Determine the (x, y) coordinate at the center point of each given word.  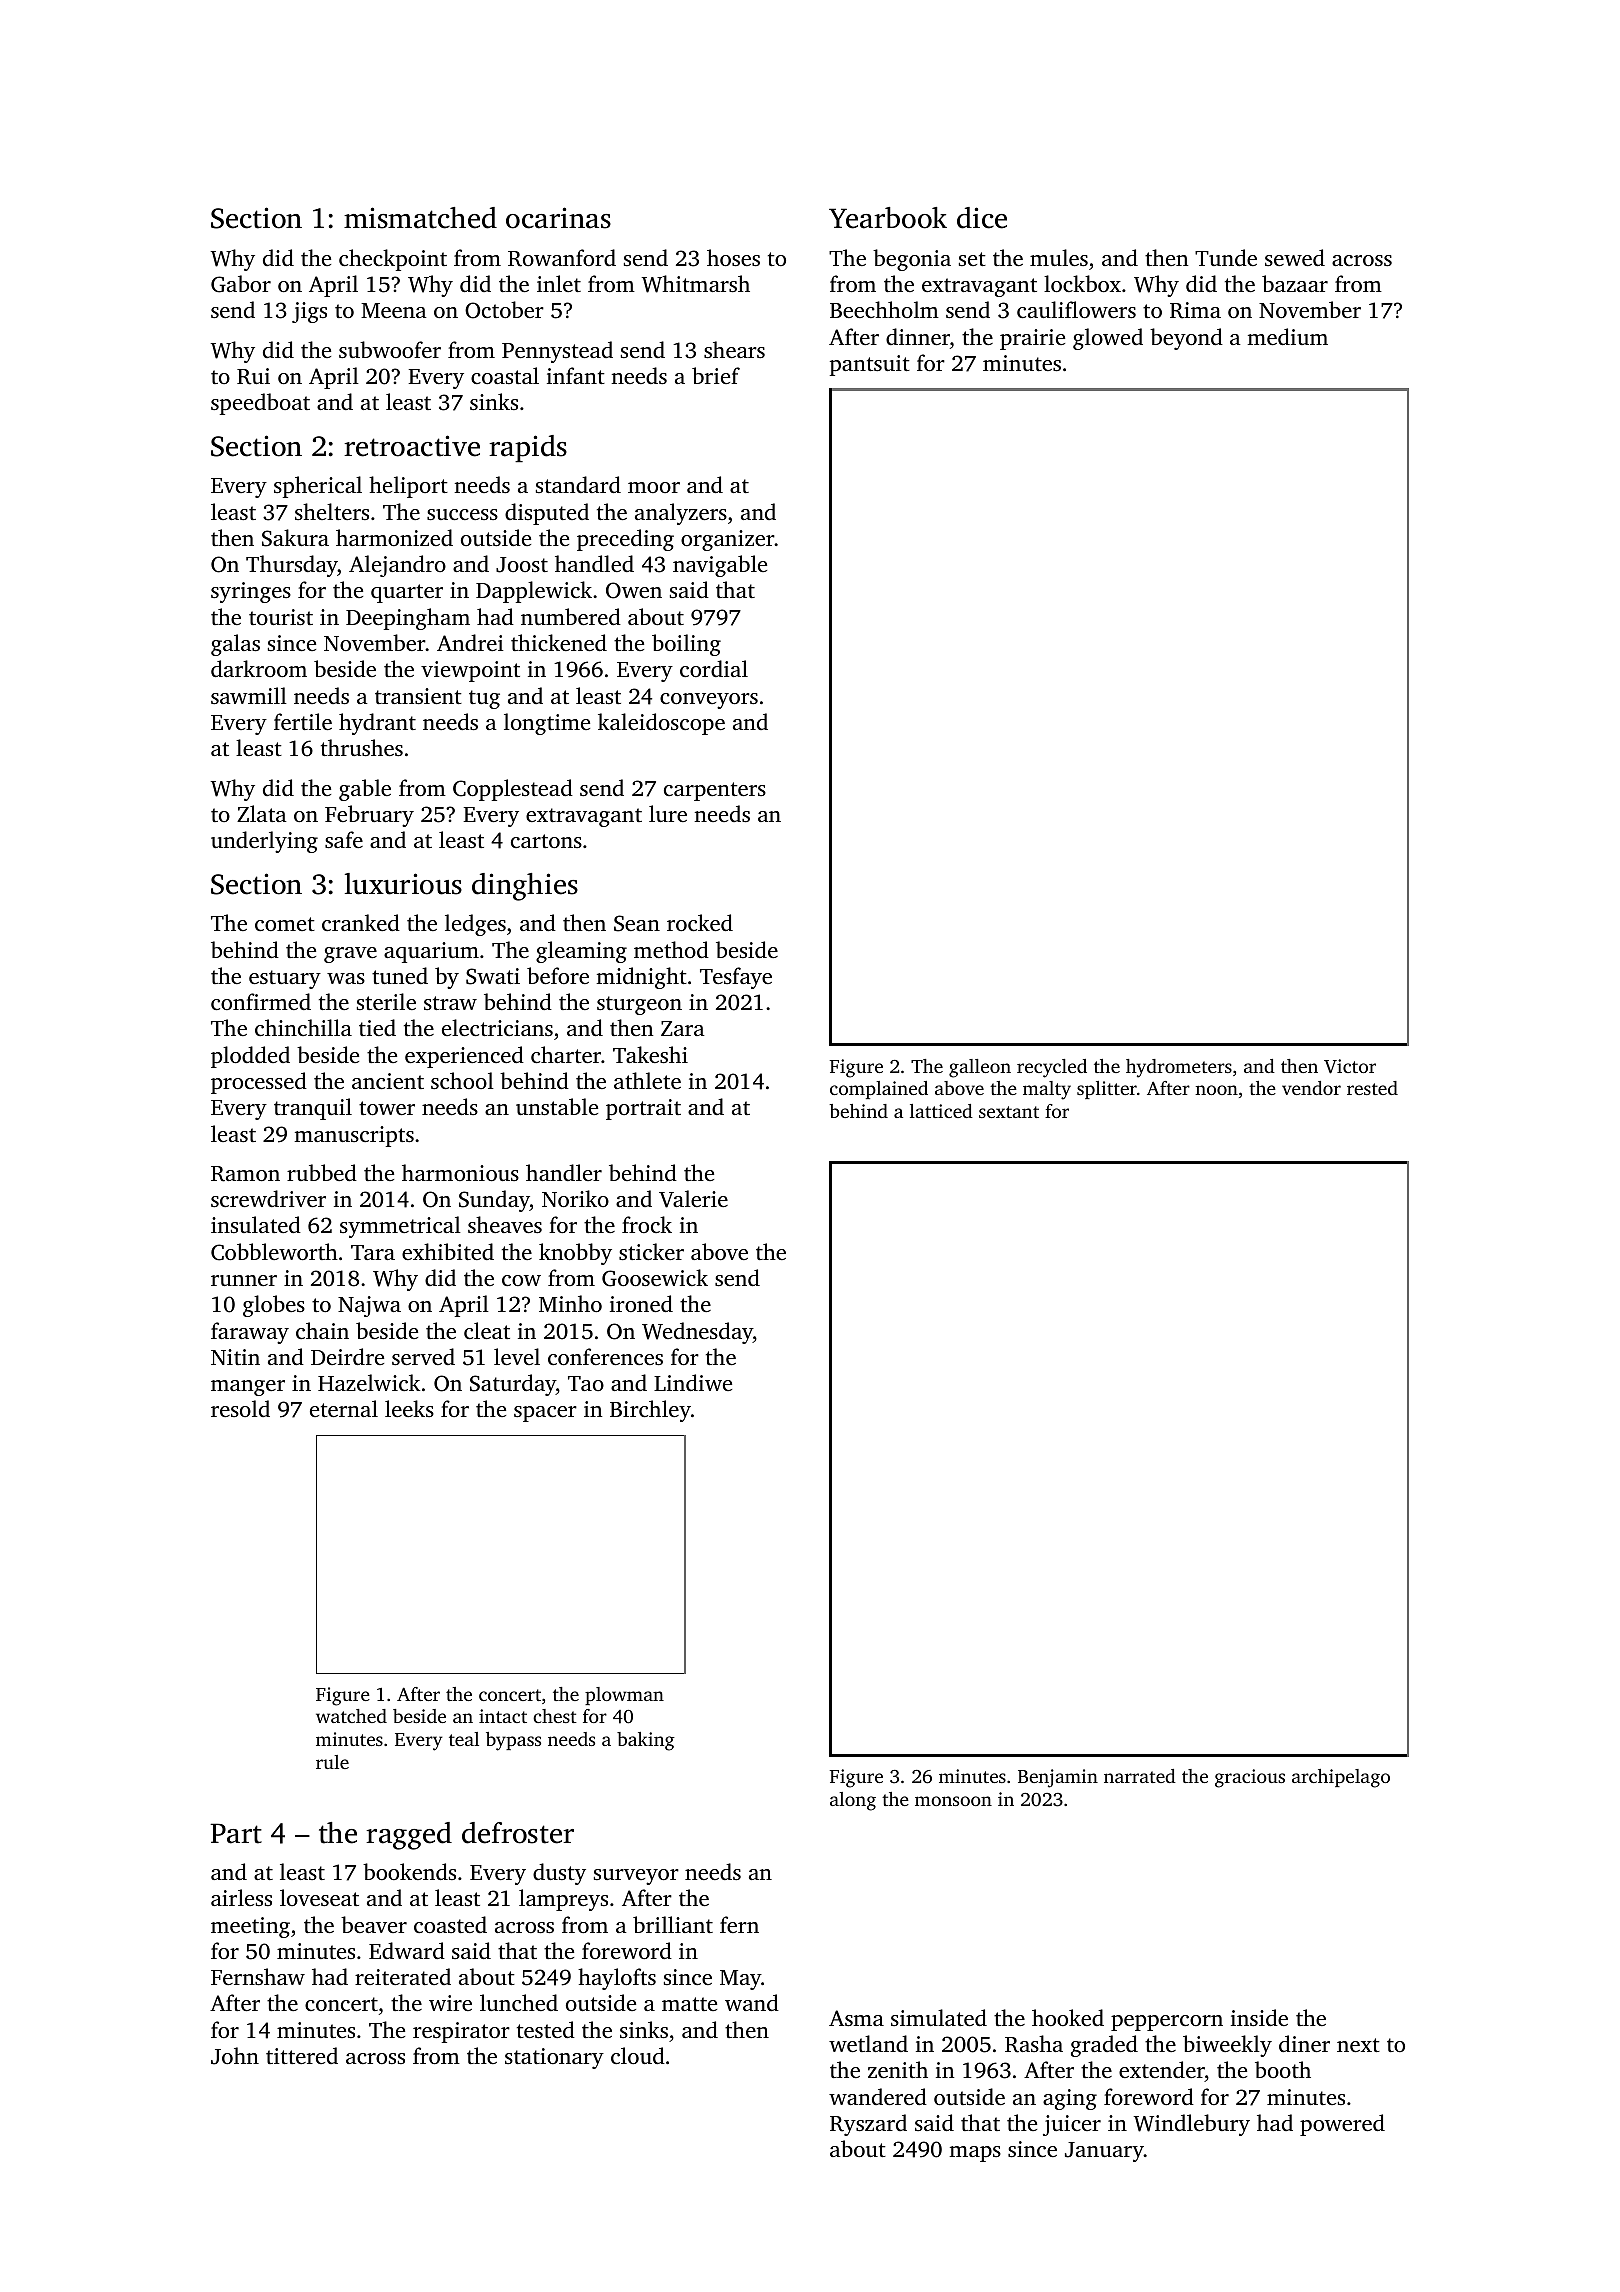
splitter (1107, 1090)
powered (1342, 2125)
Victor (1350, 1066)
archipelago (1341, 1778)
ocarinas (558, 218)
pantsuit (870, 365)
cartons (546, 841)
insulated (256, 1224)
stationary (554, 2058)
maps (975, 2154)
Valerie (693, 1199)
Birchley (650, 1411)
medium (1287, 336)
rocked (700, 922)
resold (240, 1408)
